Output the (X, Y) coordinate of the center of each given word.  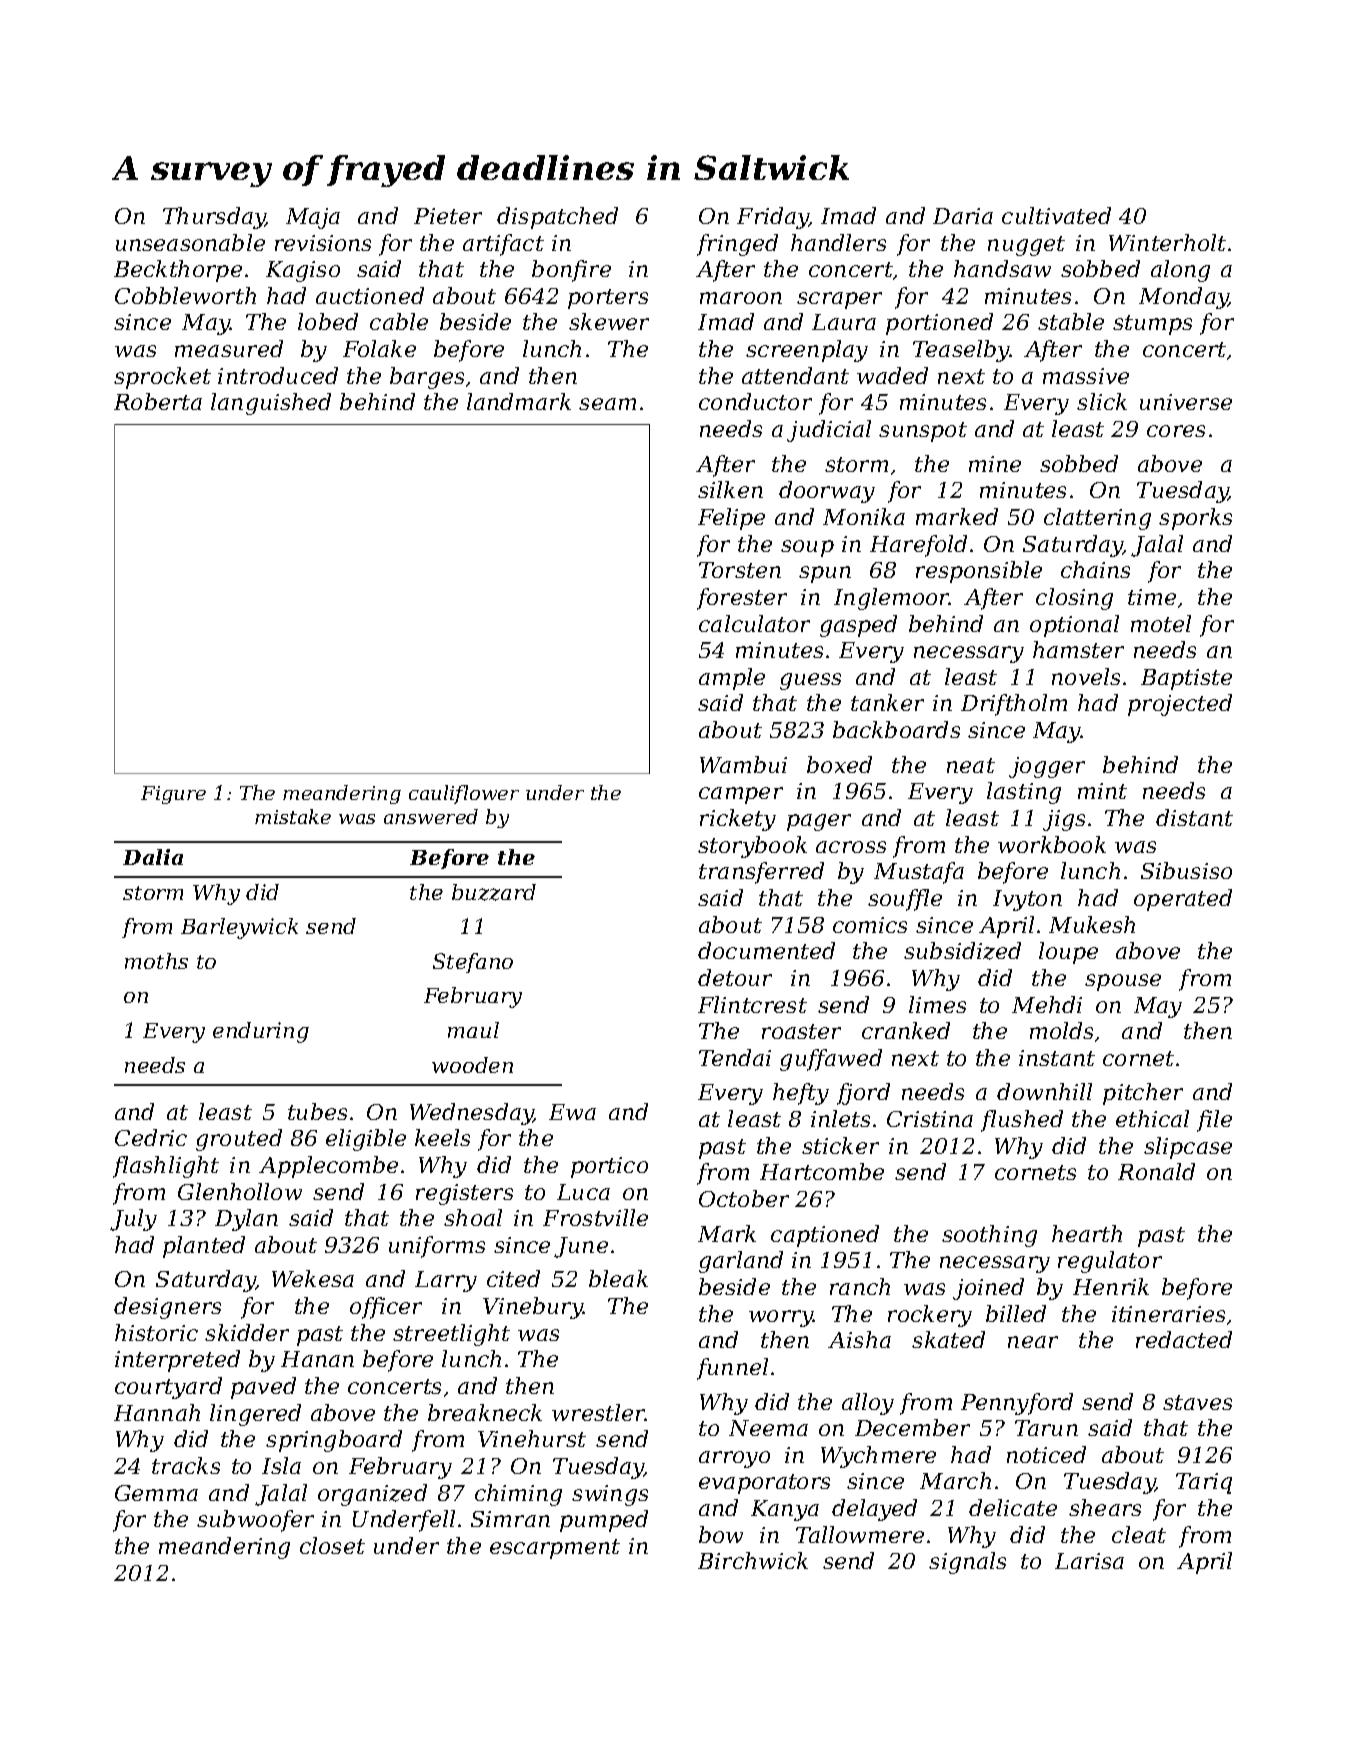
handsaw (1002, 268)
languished (271, 404)
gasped (858, 626)
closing (1074, 599)
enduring (261, 1032)
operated (1183, 900)
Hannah (157, 1412)
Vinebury (533, 1308)
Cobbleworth (185, 295)
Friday (773, 218)
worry (781, 1318)
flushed (1022, 1121)
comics (870, 925)
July (133, 1220)
